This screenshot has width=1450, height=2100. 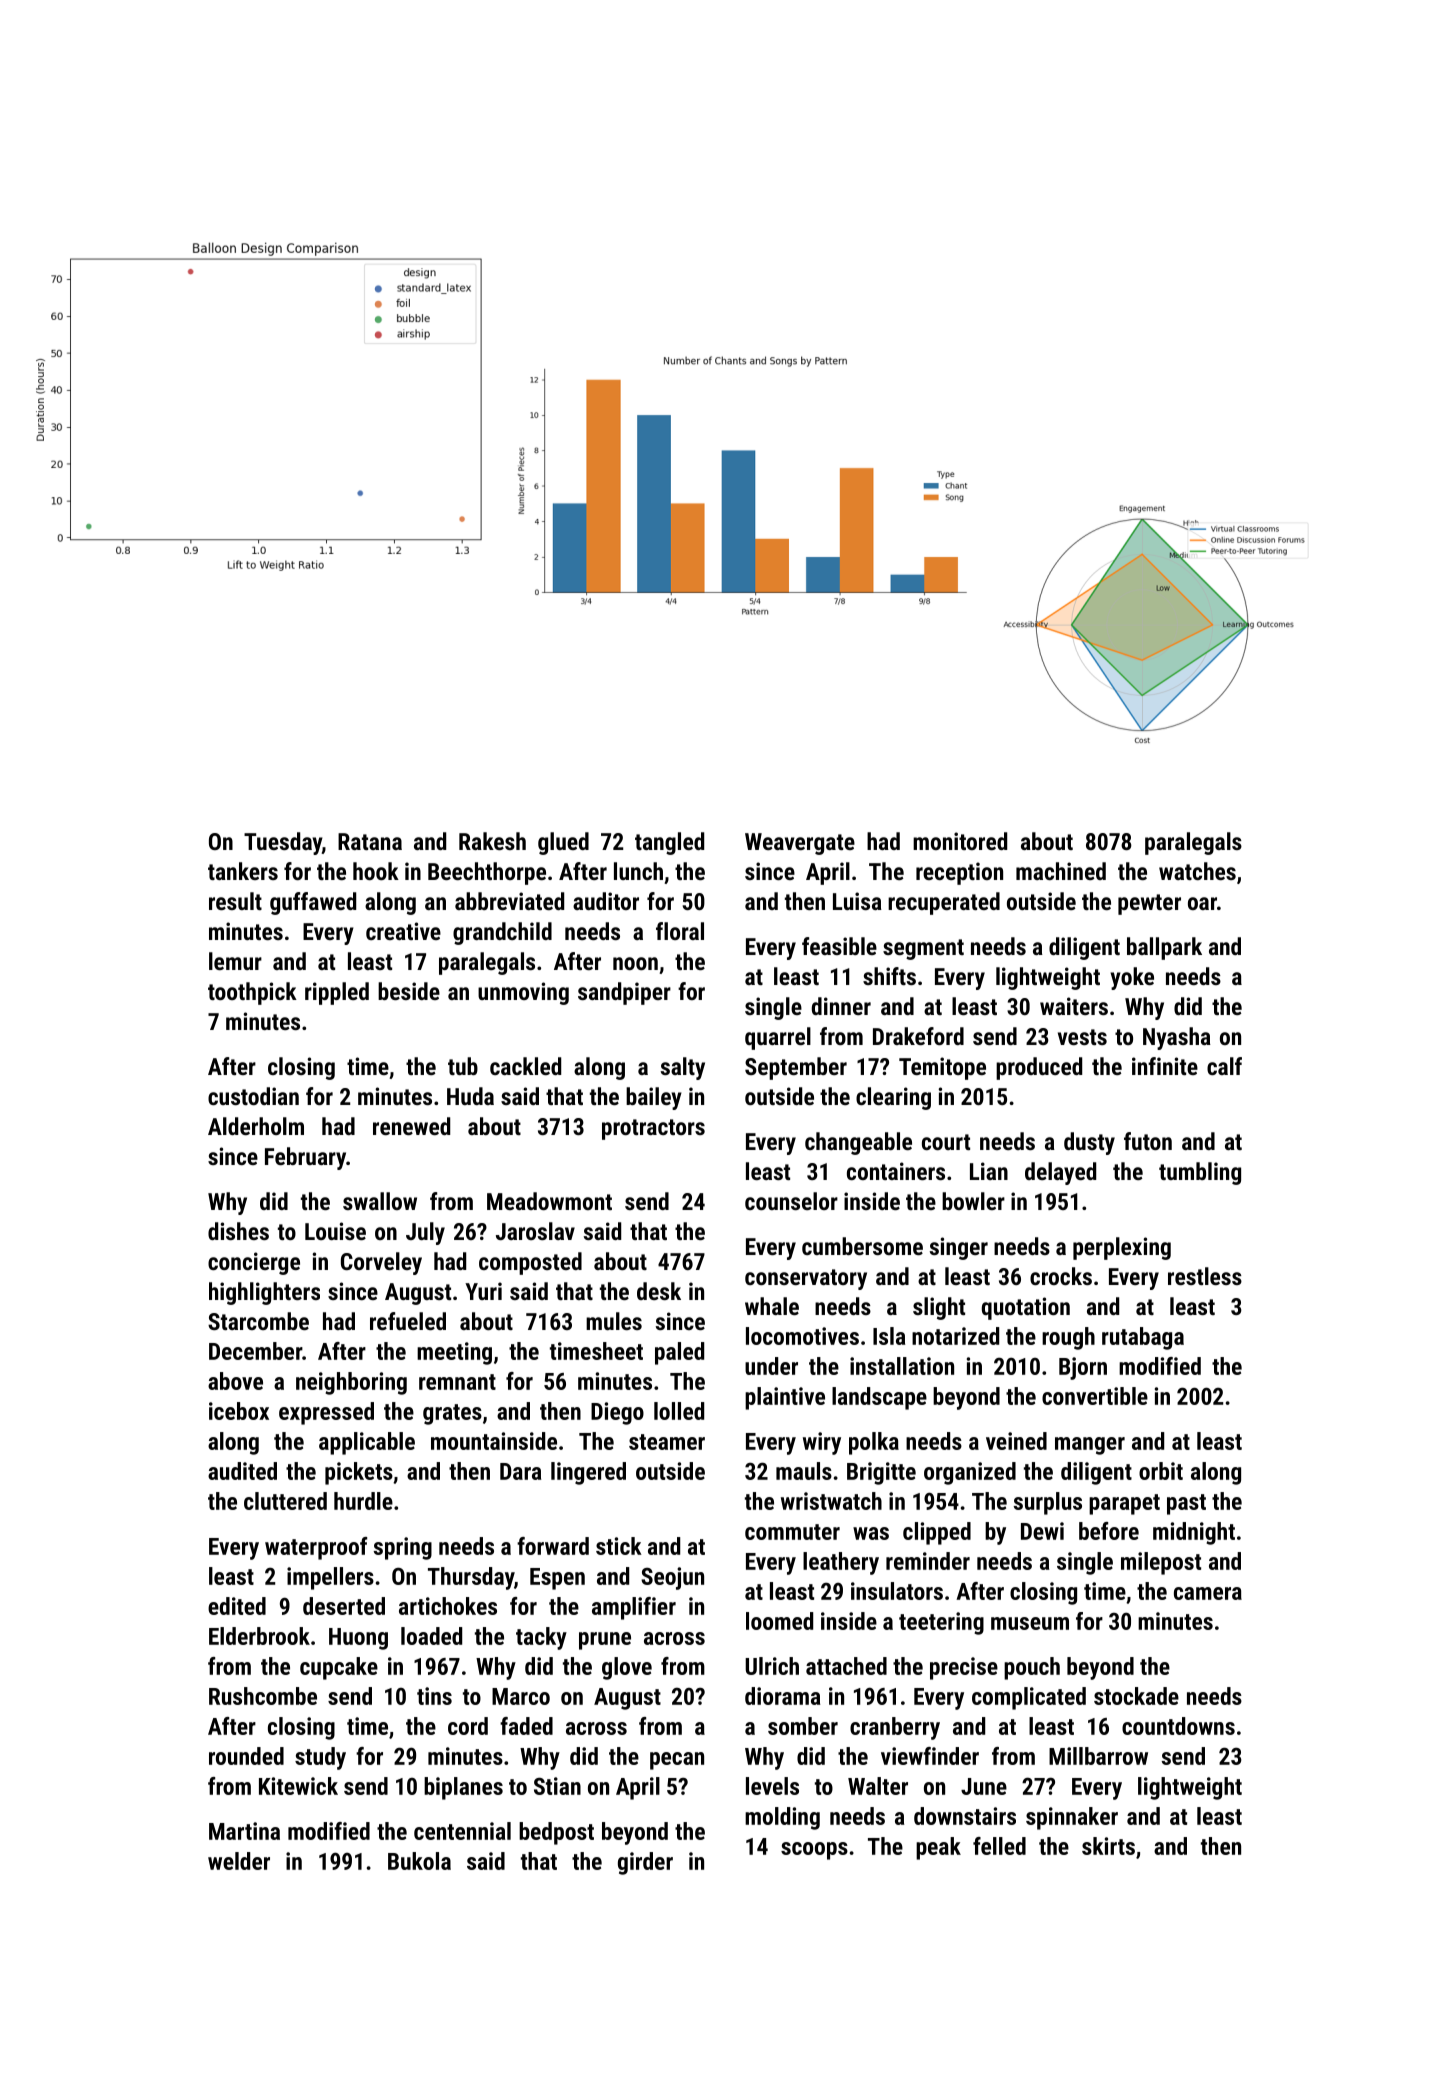 What do you see at coordinates (419, 1861) in the screenshot?
I see `Bukola` at bounding box center [419, 1861].
